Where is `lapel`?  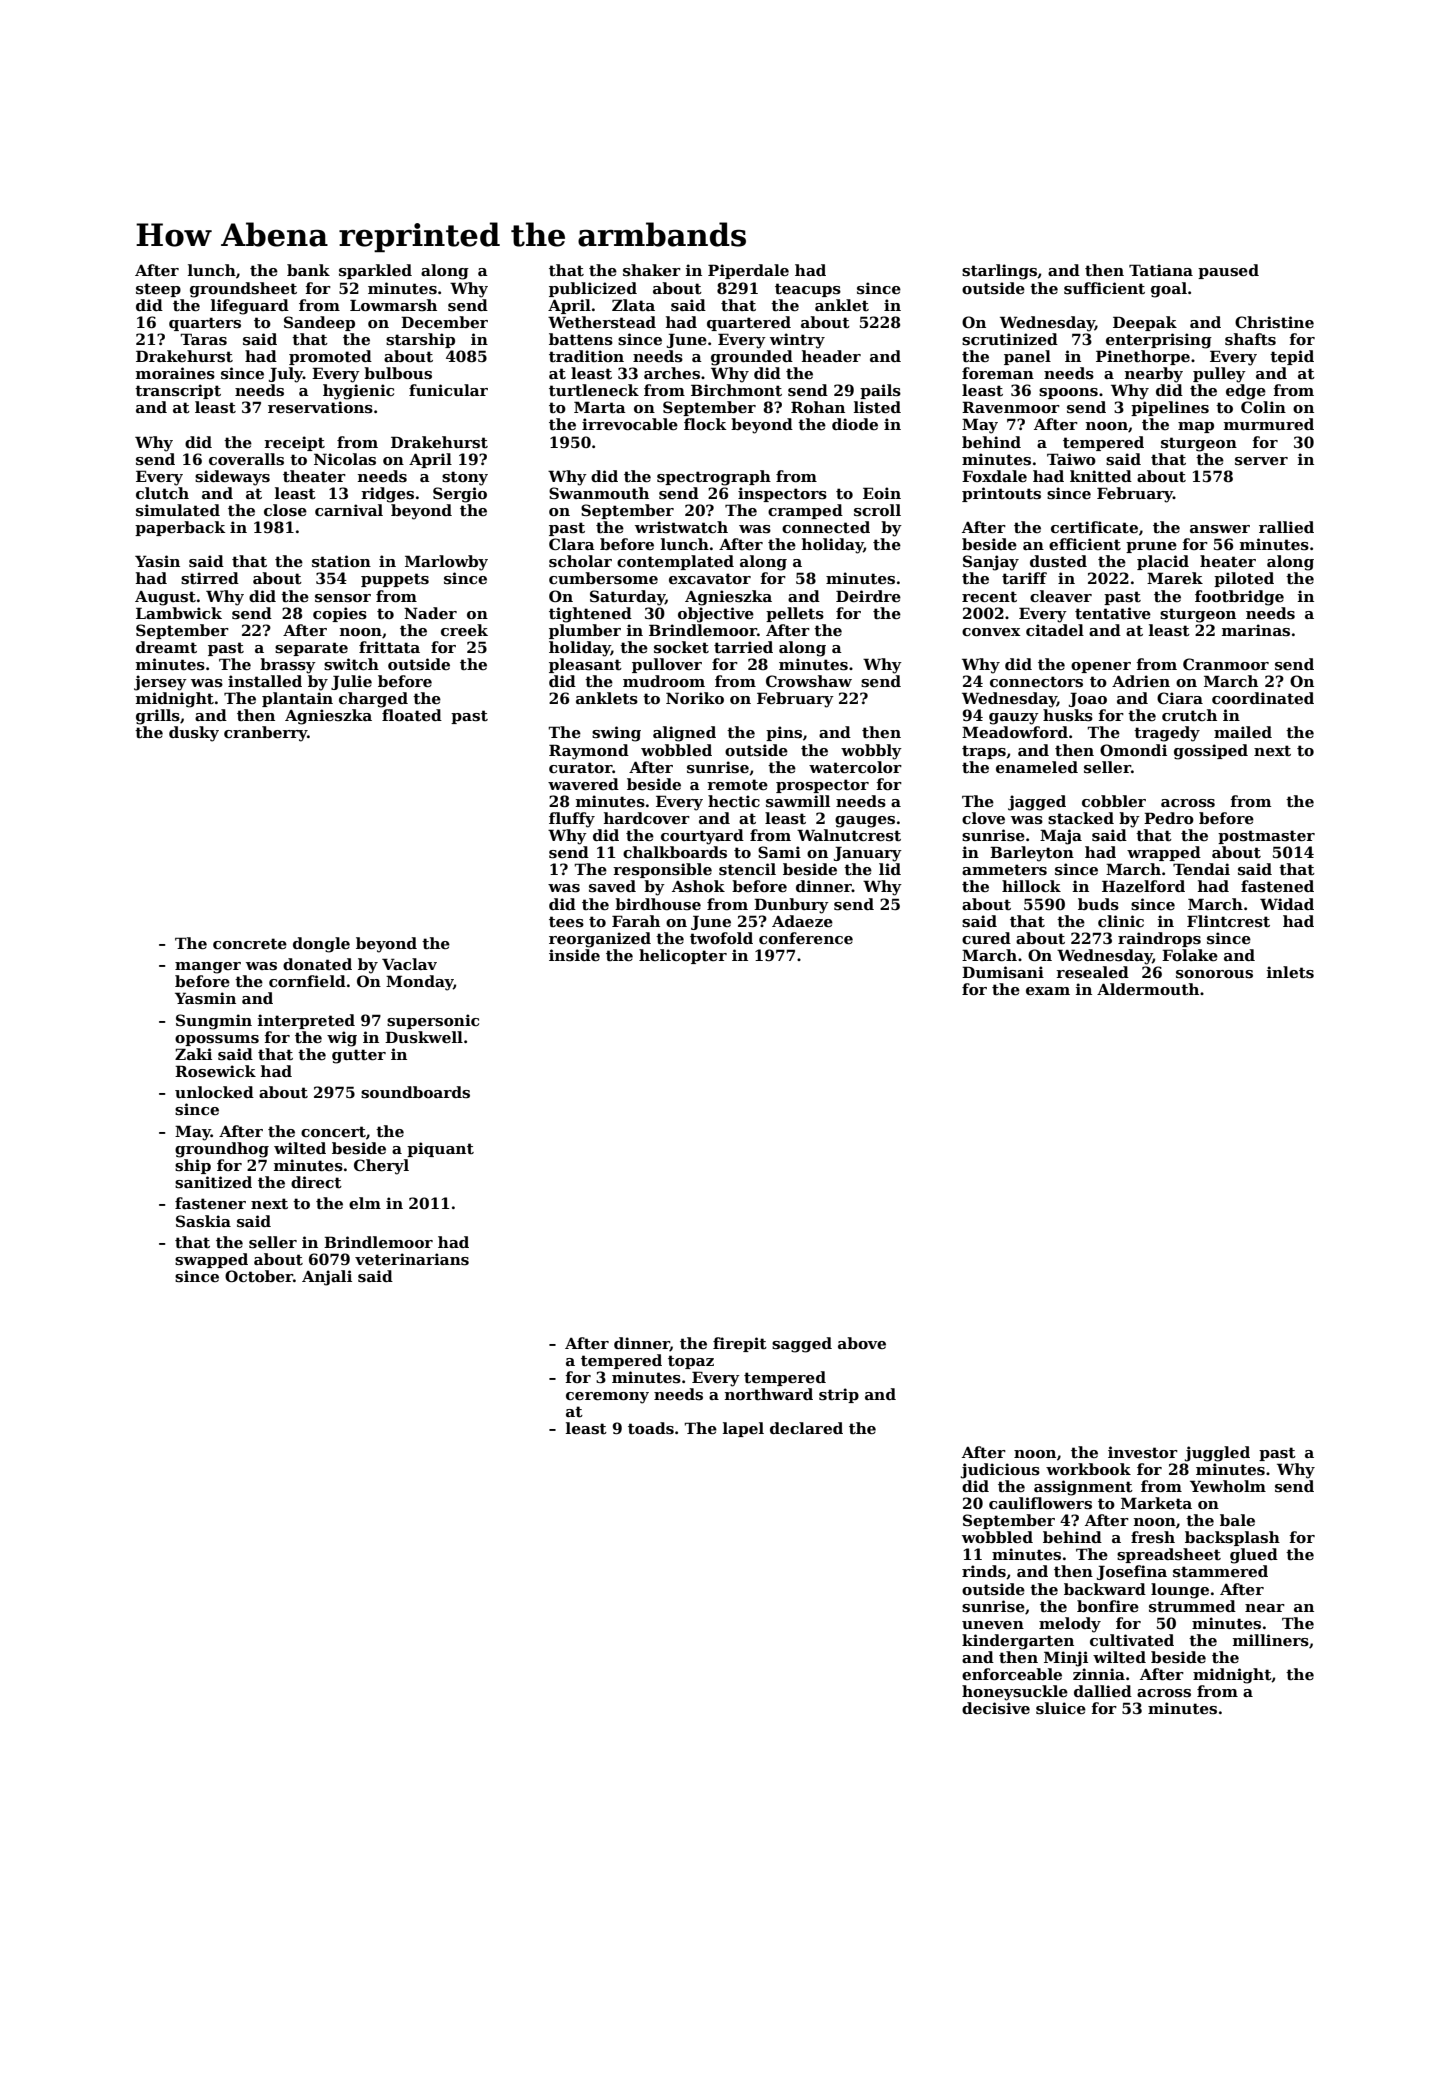
lapel is located at coordinates (743, 1429).
